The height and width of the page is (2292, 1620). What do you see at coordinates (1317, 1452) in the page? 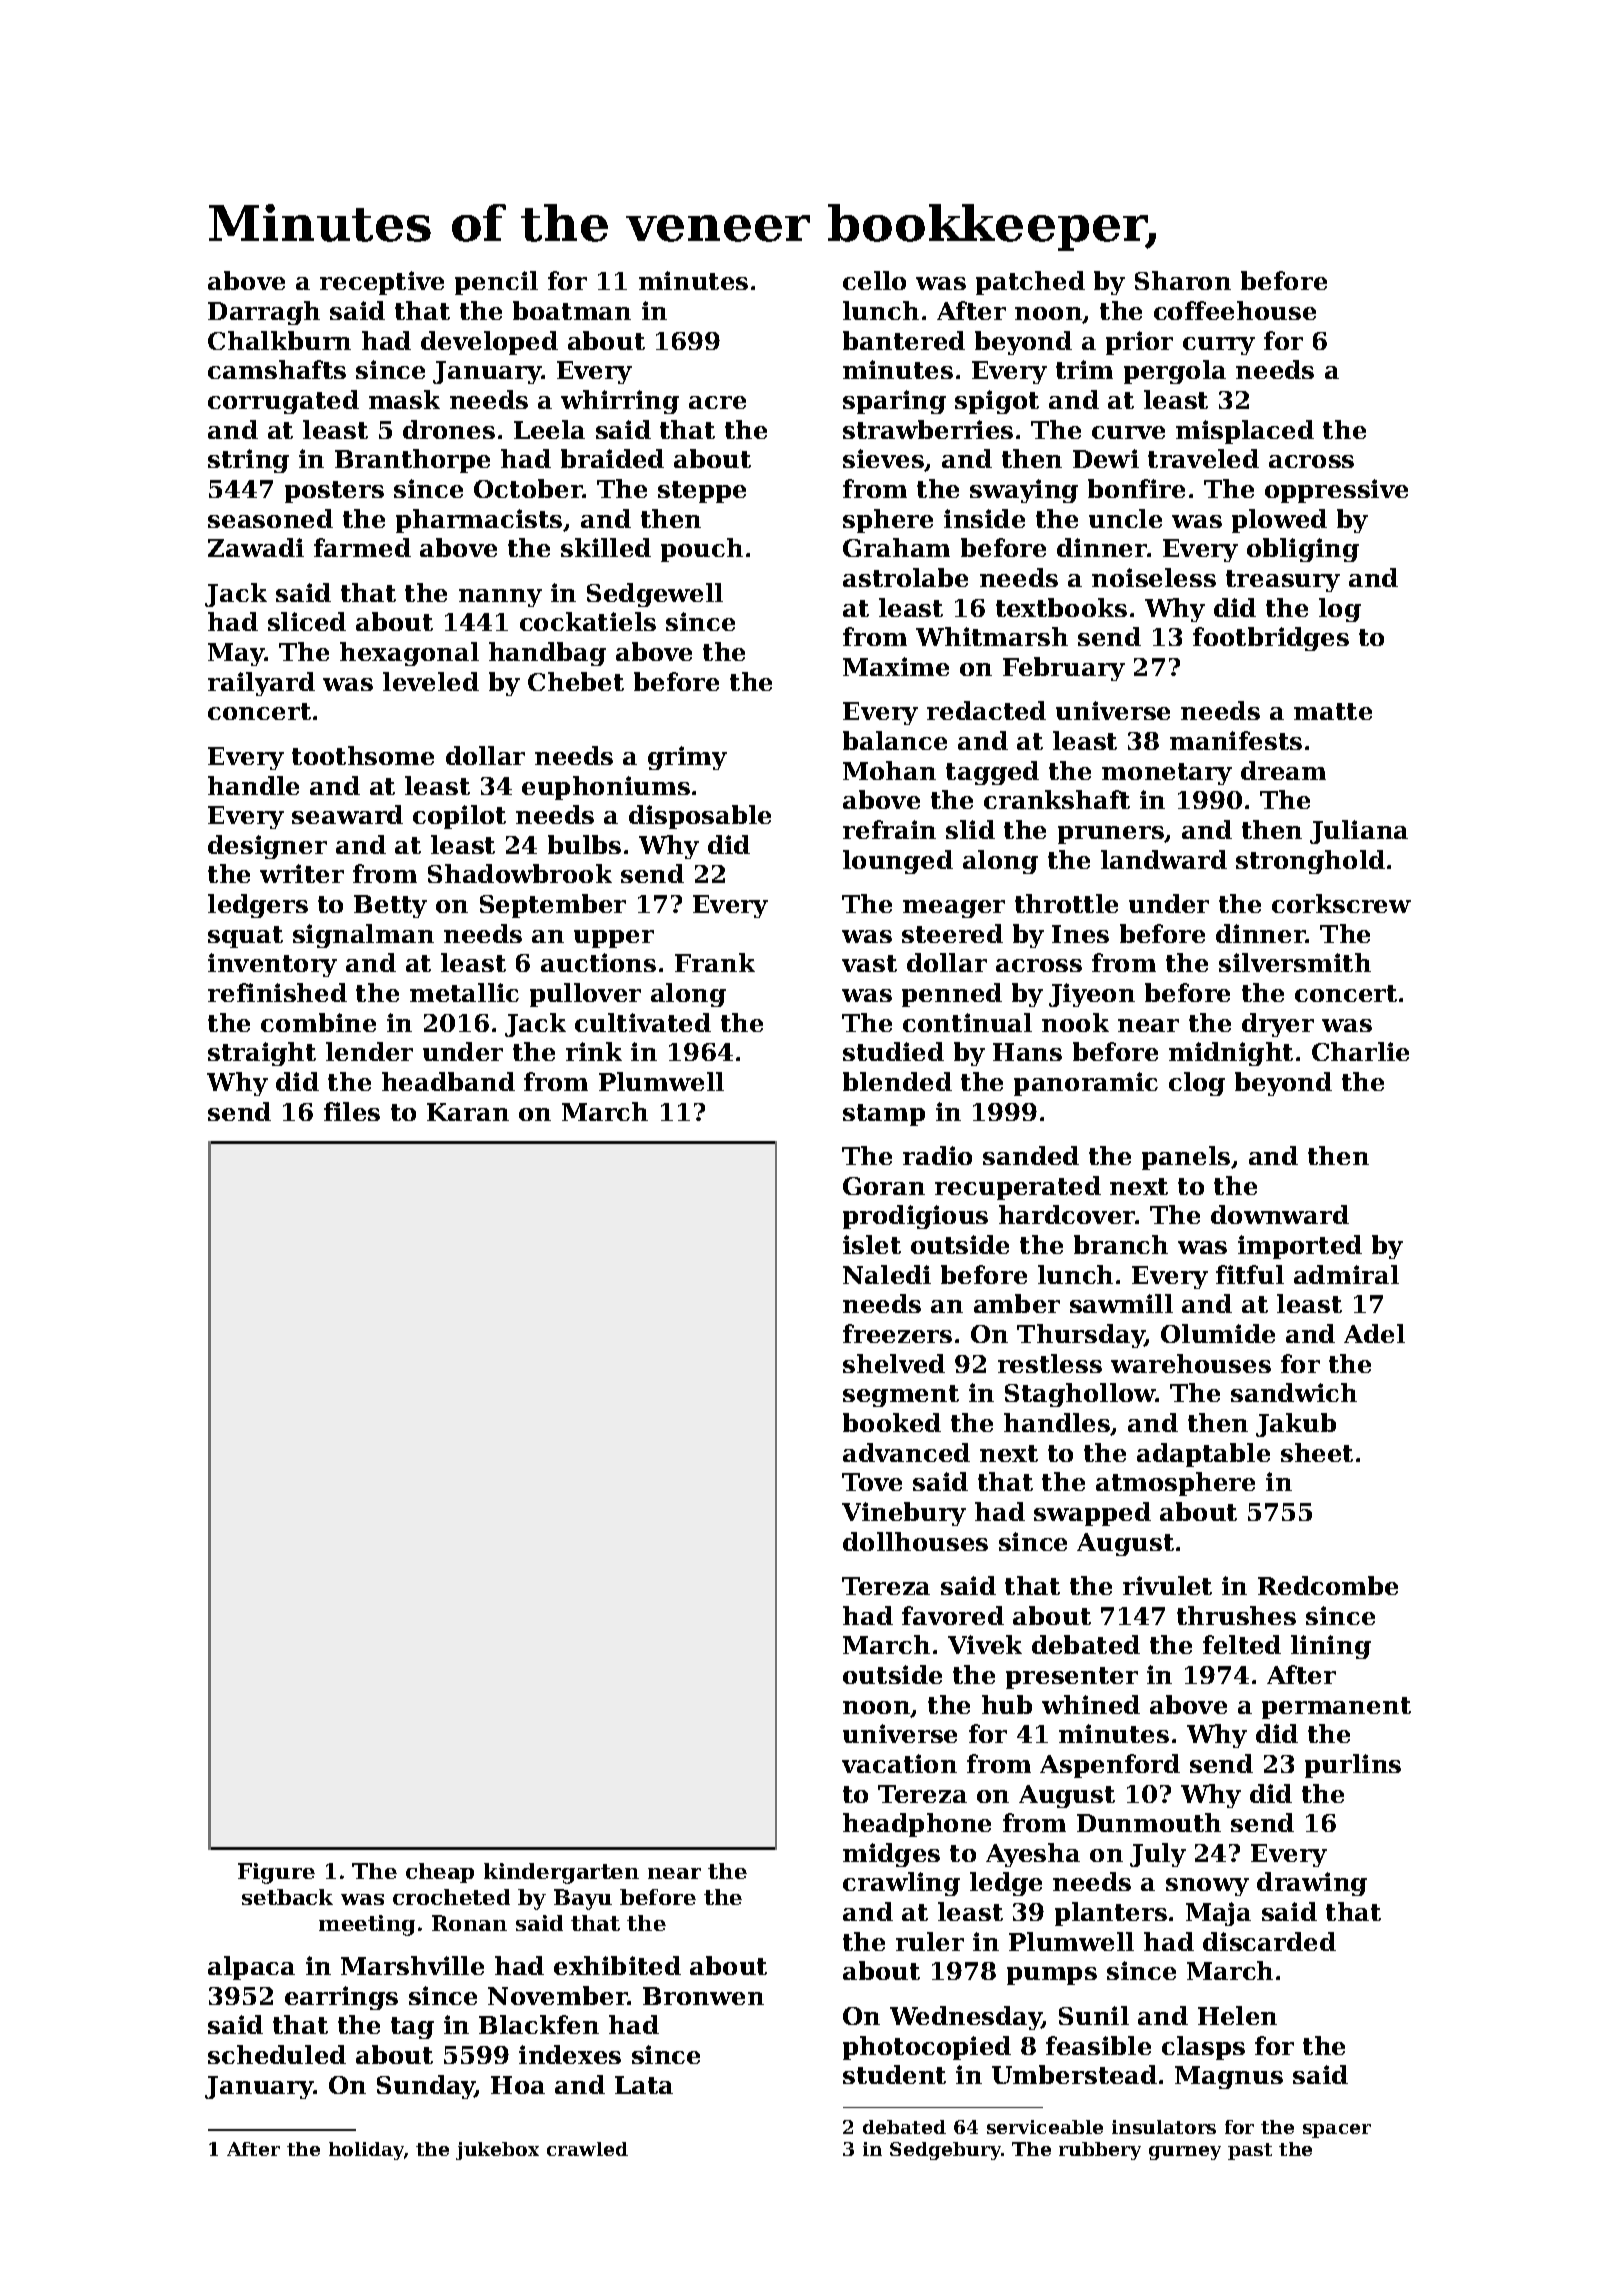
I see `sheet` at bounding box center [1317, 1452].
